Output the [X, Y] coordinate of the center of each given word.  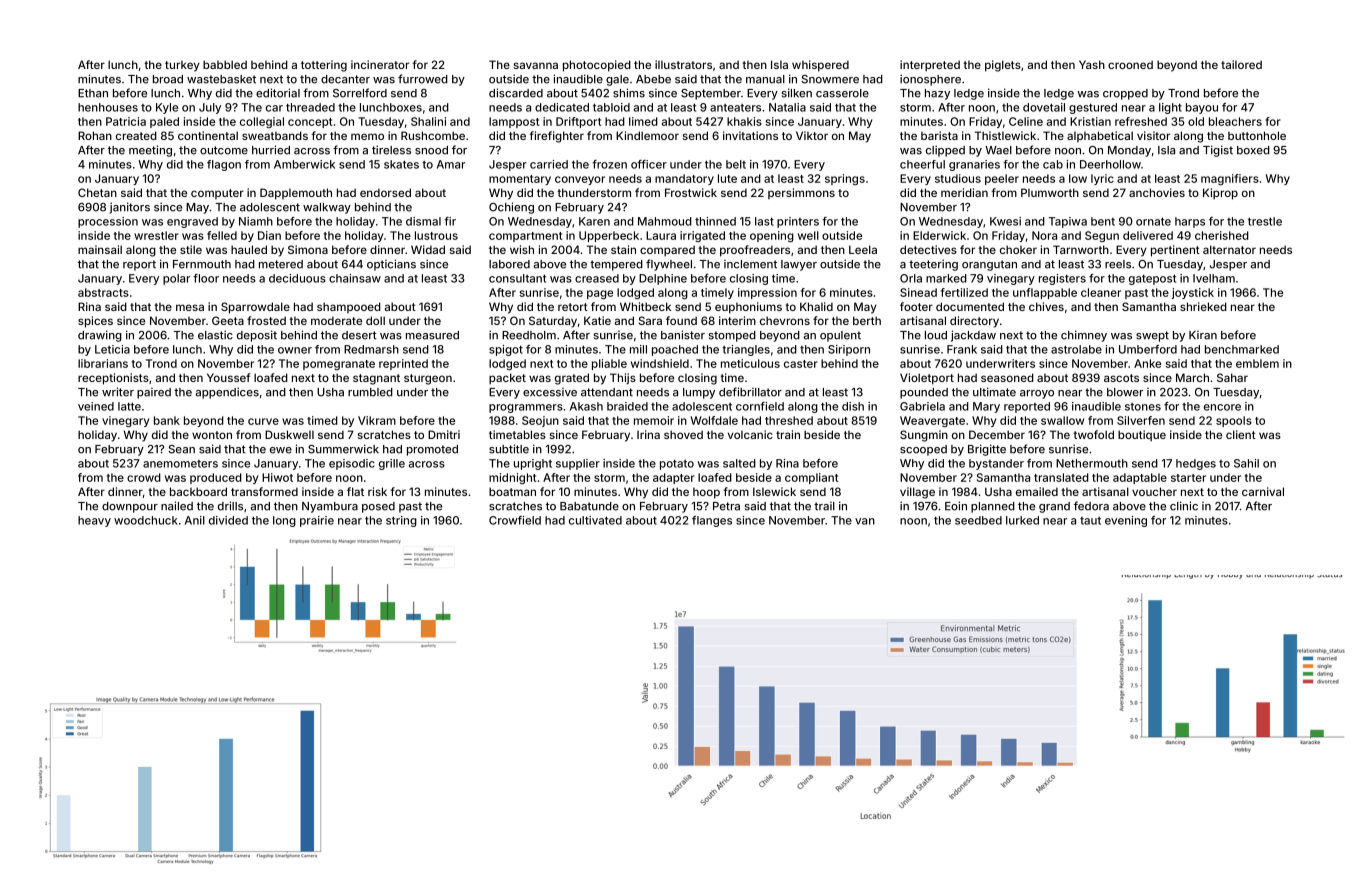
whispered [820, 66]
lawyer [799, 265]
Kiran [1203, 335]
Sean [181, 449]
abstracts [103, 292]
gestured [1093, 108]
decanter [345, 79]
